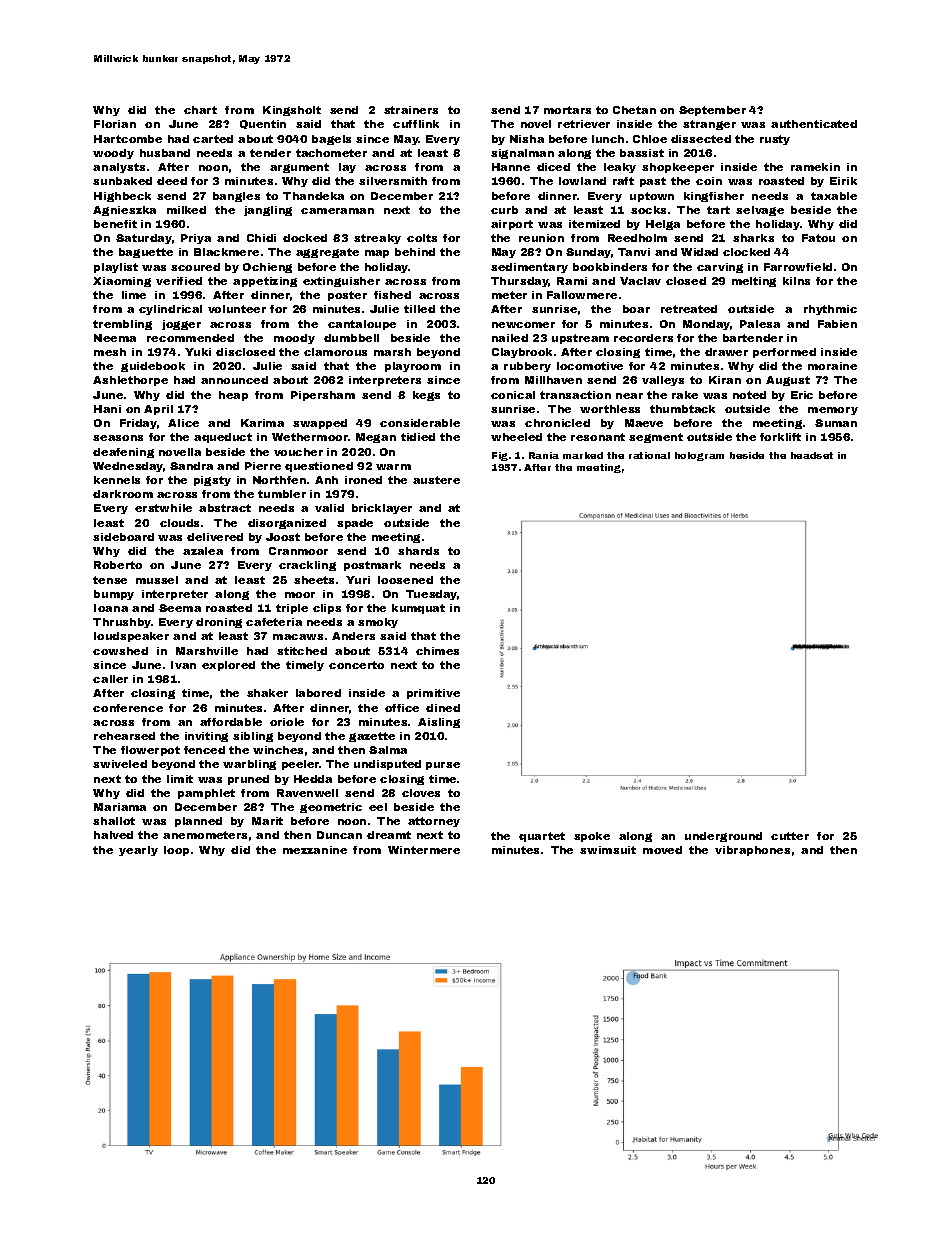 This screenshot has width=952, height=1233. I want to click on resonant, so click(598, 437).
